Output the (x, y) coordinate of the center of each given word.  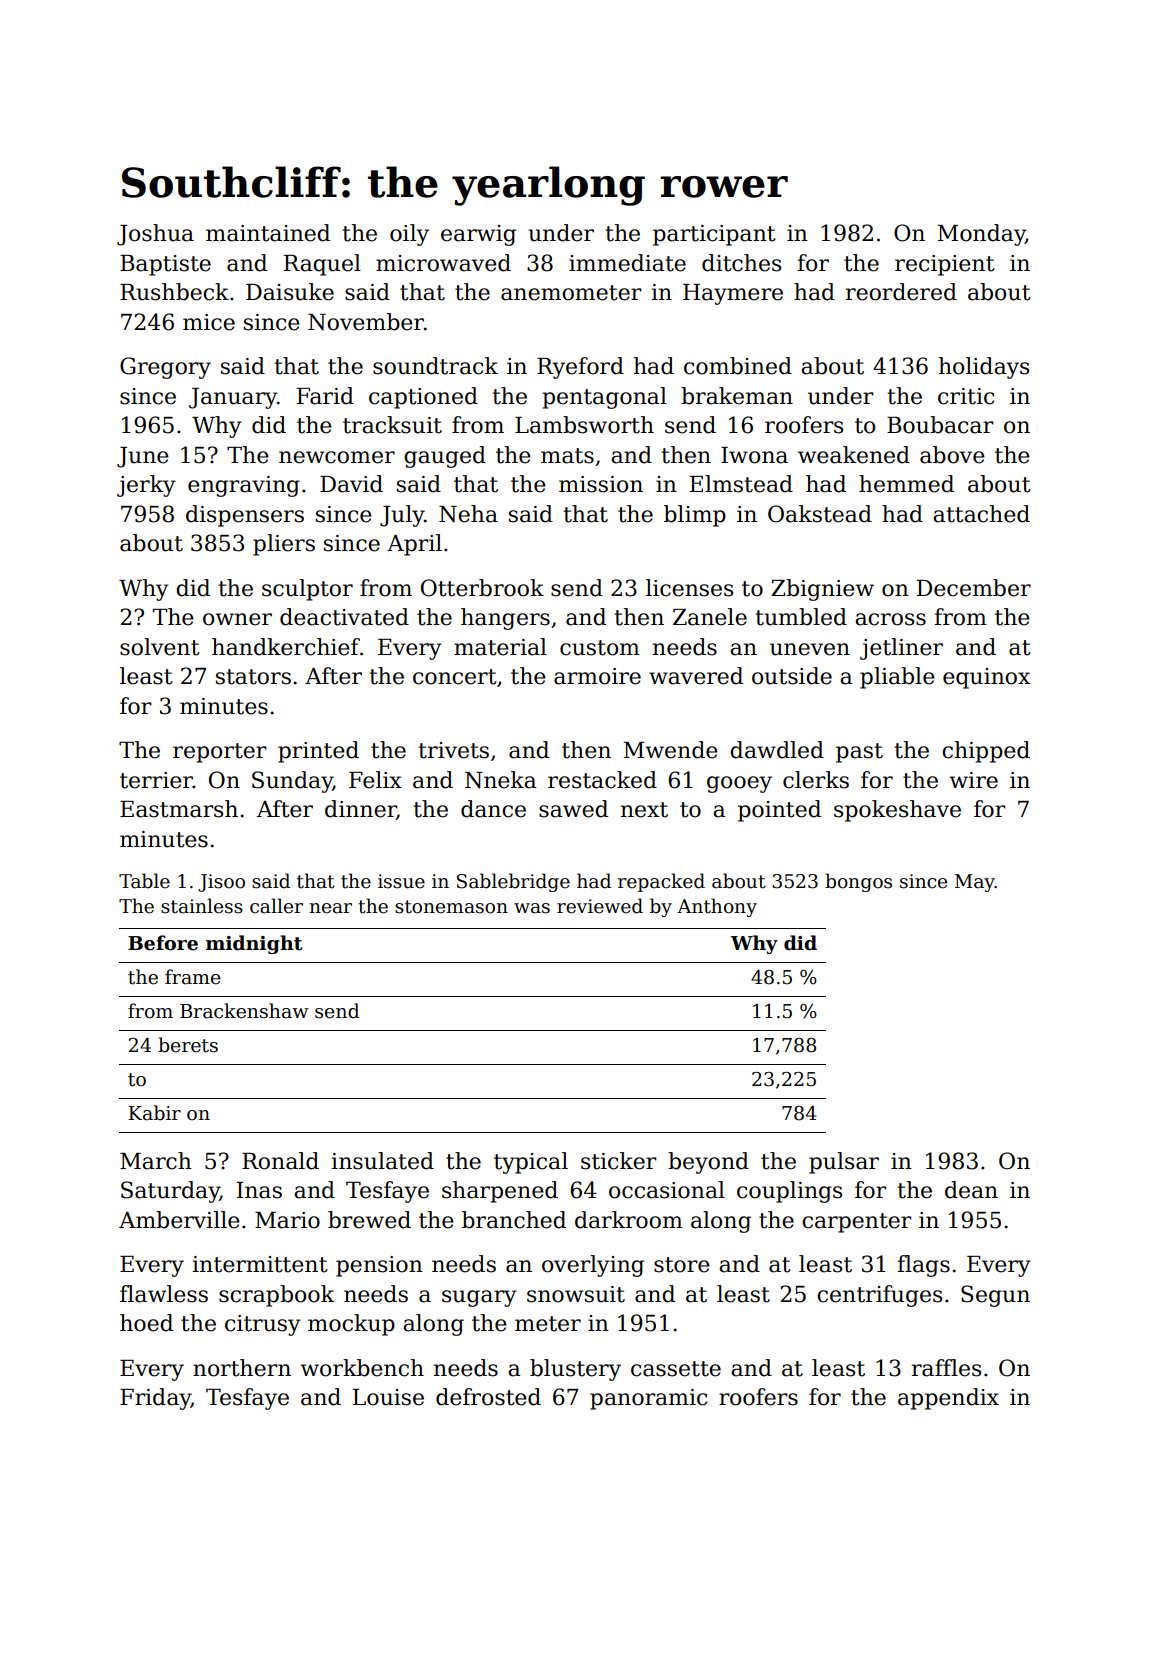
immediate (627, 263)
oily (409, 235)
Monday (981, 235)
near (330, 908)
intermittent (260, 1264)
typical (531, 1163)
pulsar (844, 1163)
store (682, 1265)
